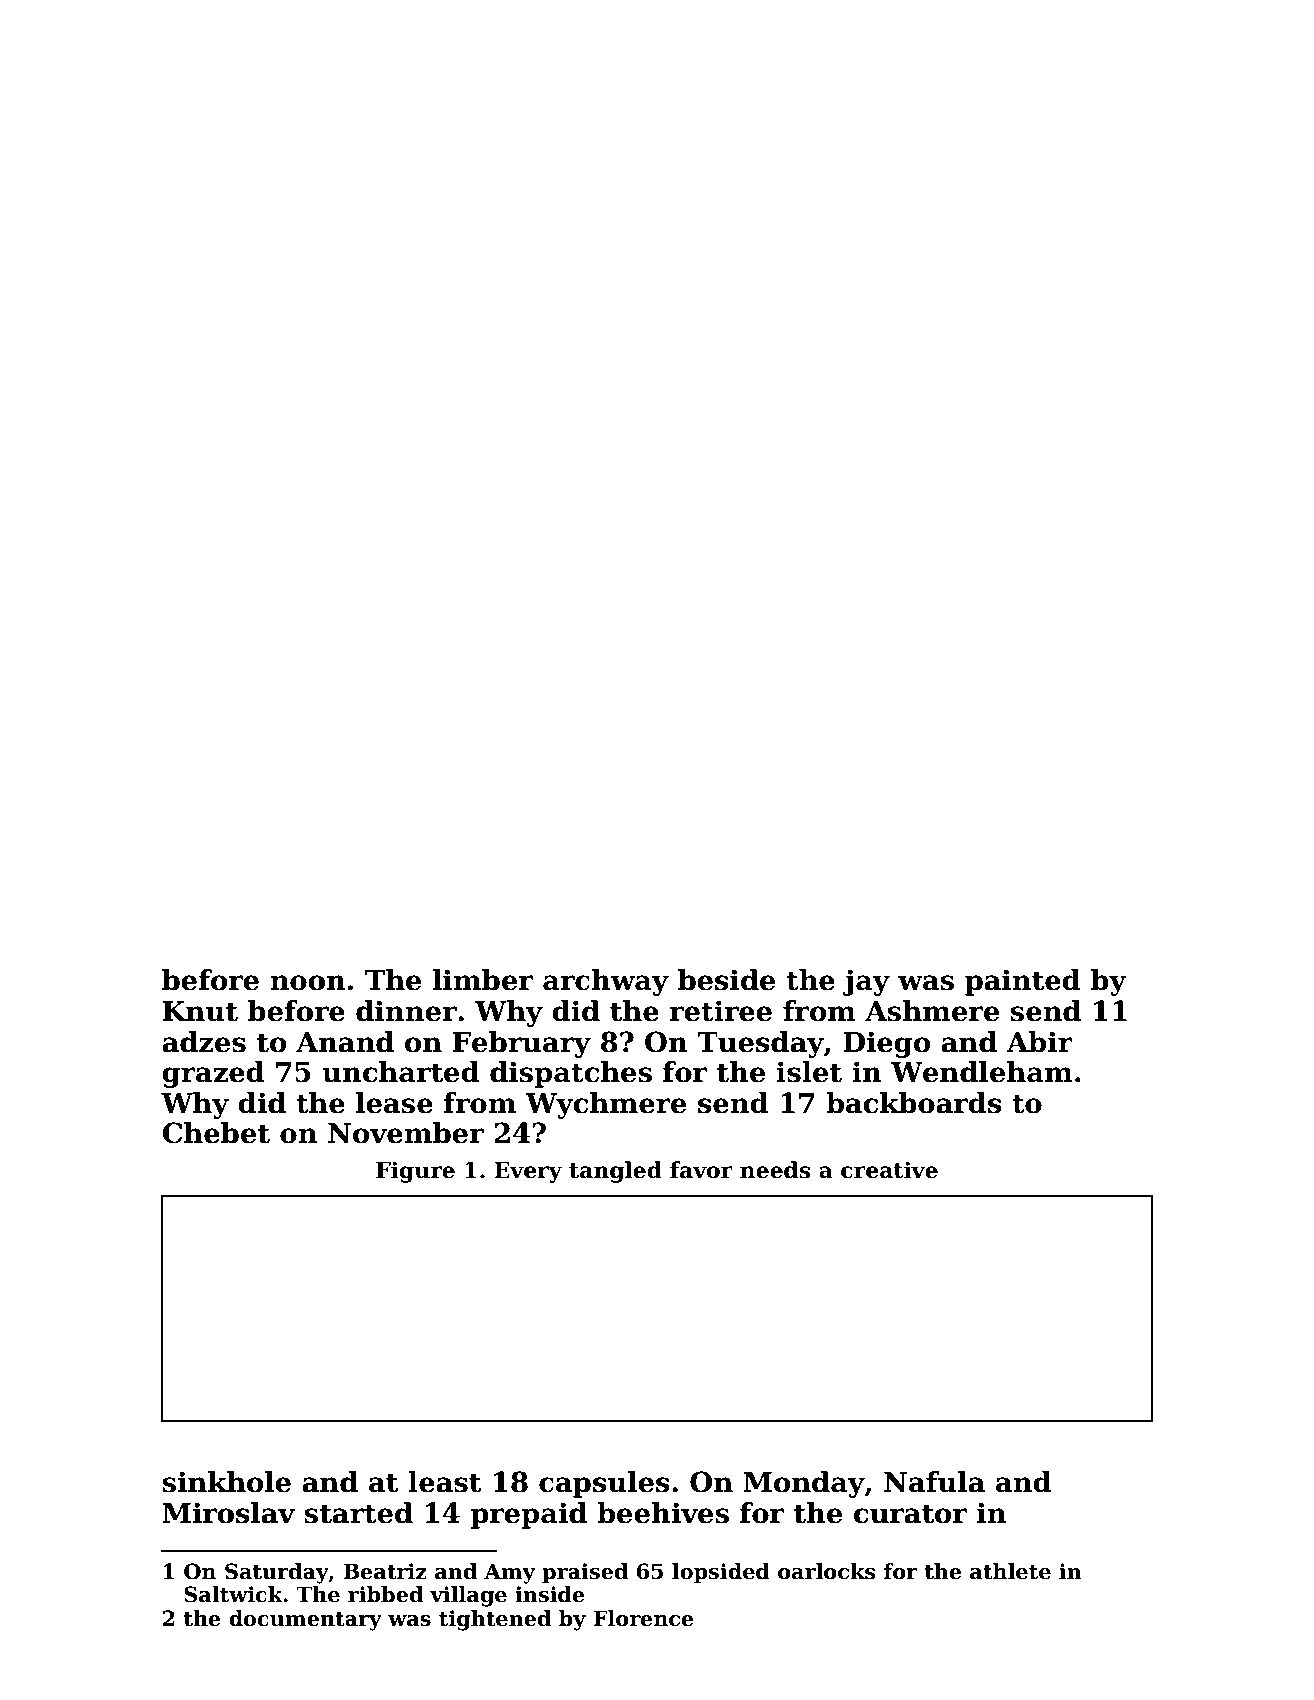  Describe the element at coordinates (934, 1482) in the screenshot. I see `Nafula` at that location.
